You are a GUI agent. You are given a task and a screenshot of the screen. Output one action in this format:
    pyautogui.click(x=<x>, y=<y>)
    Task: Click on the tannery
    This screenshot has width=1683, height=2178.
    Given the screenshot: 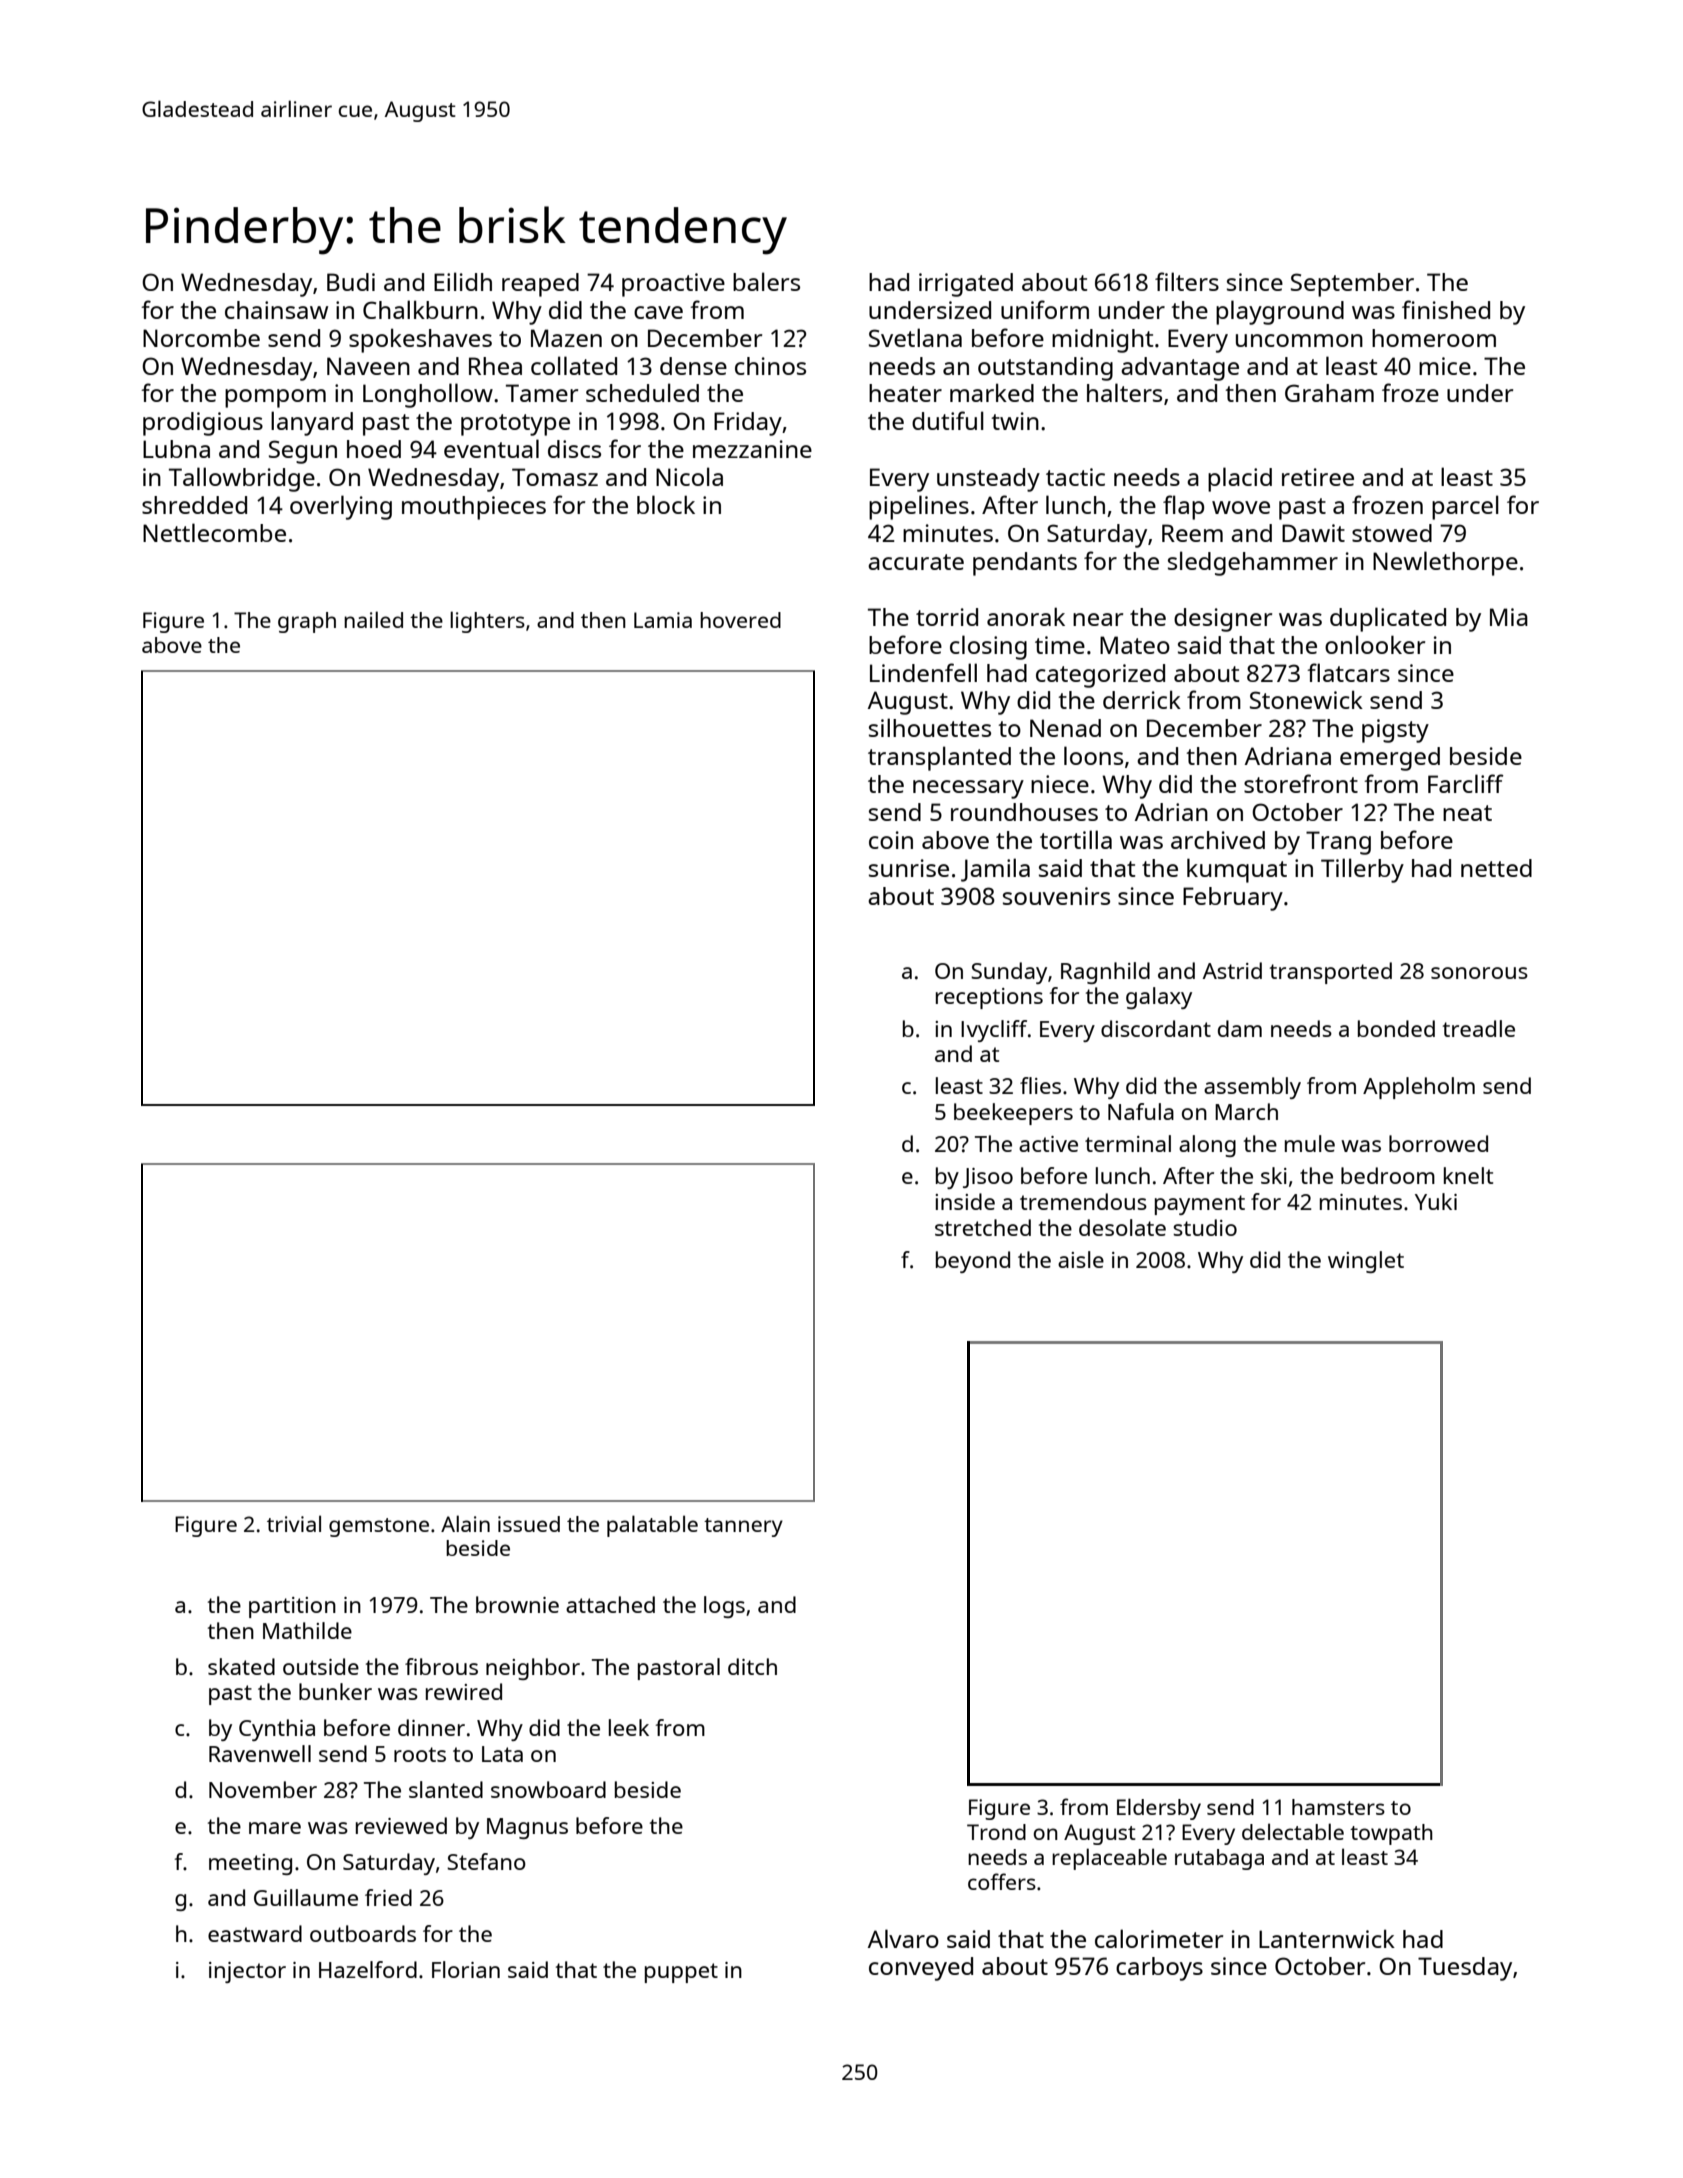 What is the action you would take?
    pyautogui.click(x=743, y=1527)
